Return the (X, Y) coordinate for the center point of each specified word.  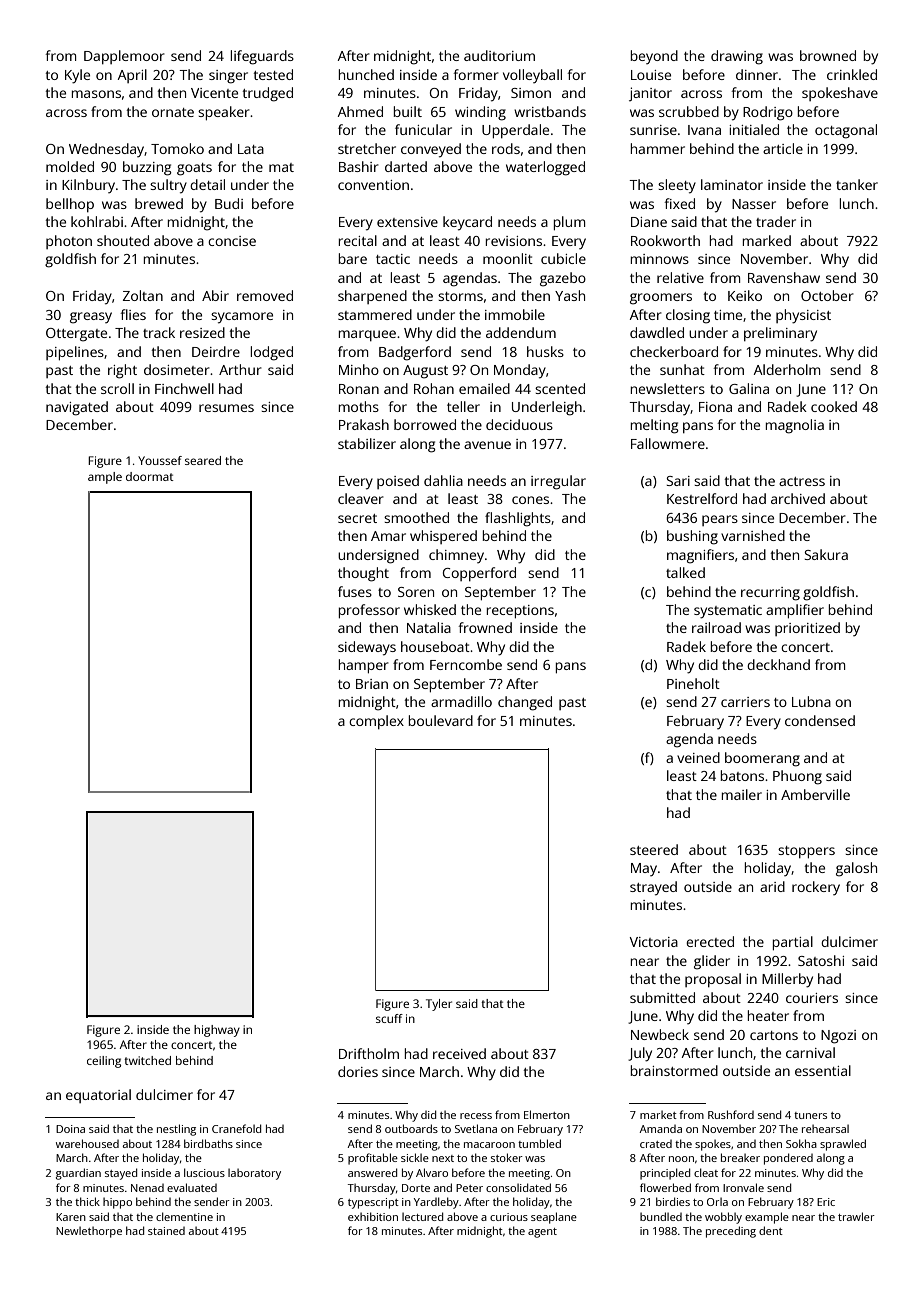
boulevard (441, 720)
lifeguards (262, 57)
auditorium (499, 55)
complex (376, 722)
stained (166, 1231)
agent (542, 1233)
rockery (816, 888)
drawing (737, 57)
